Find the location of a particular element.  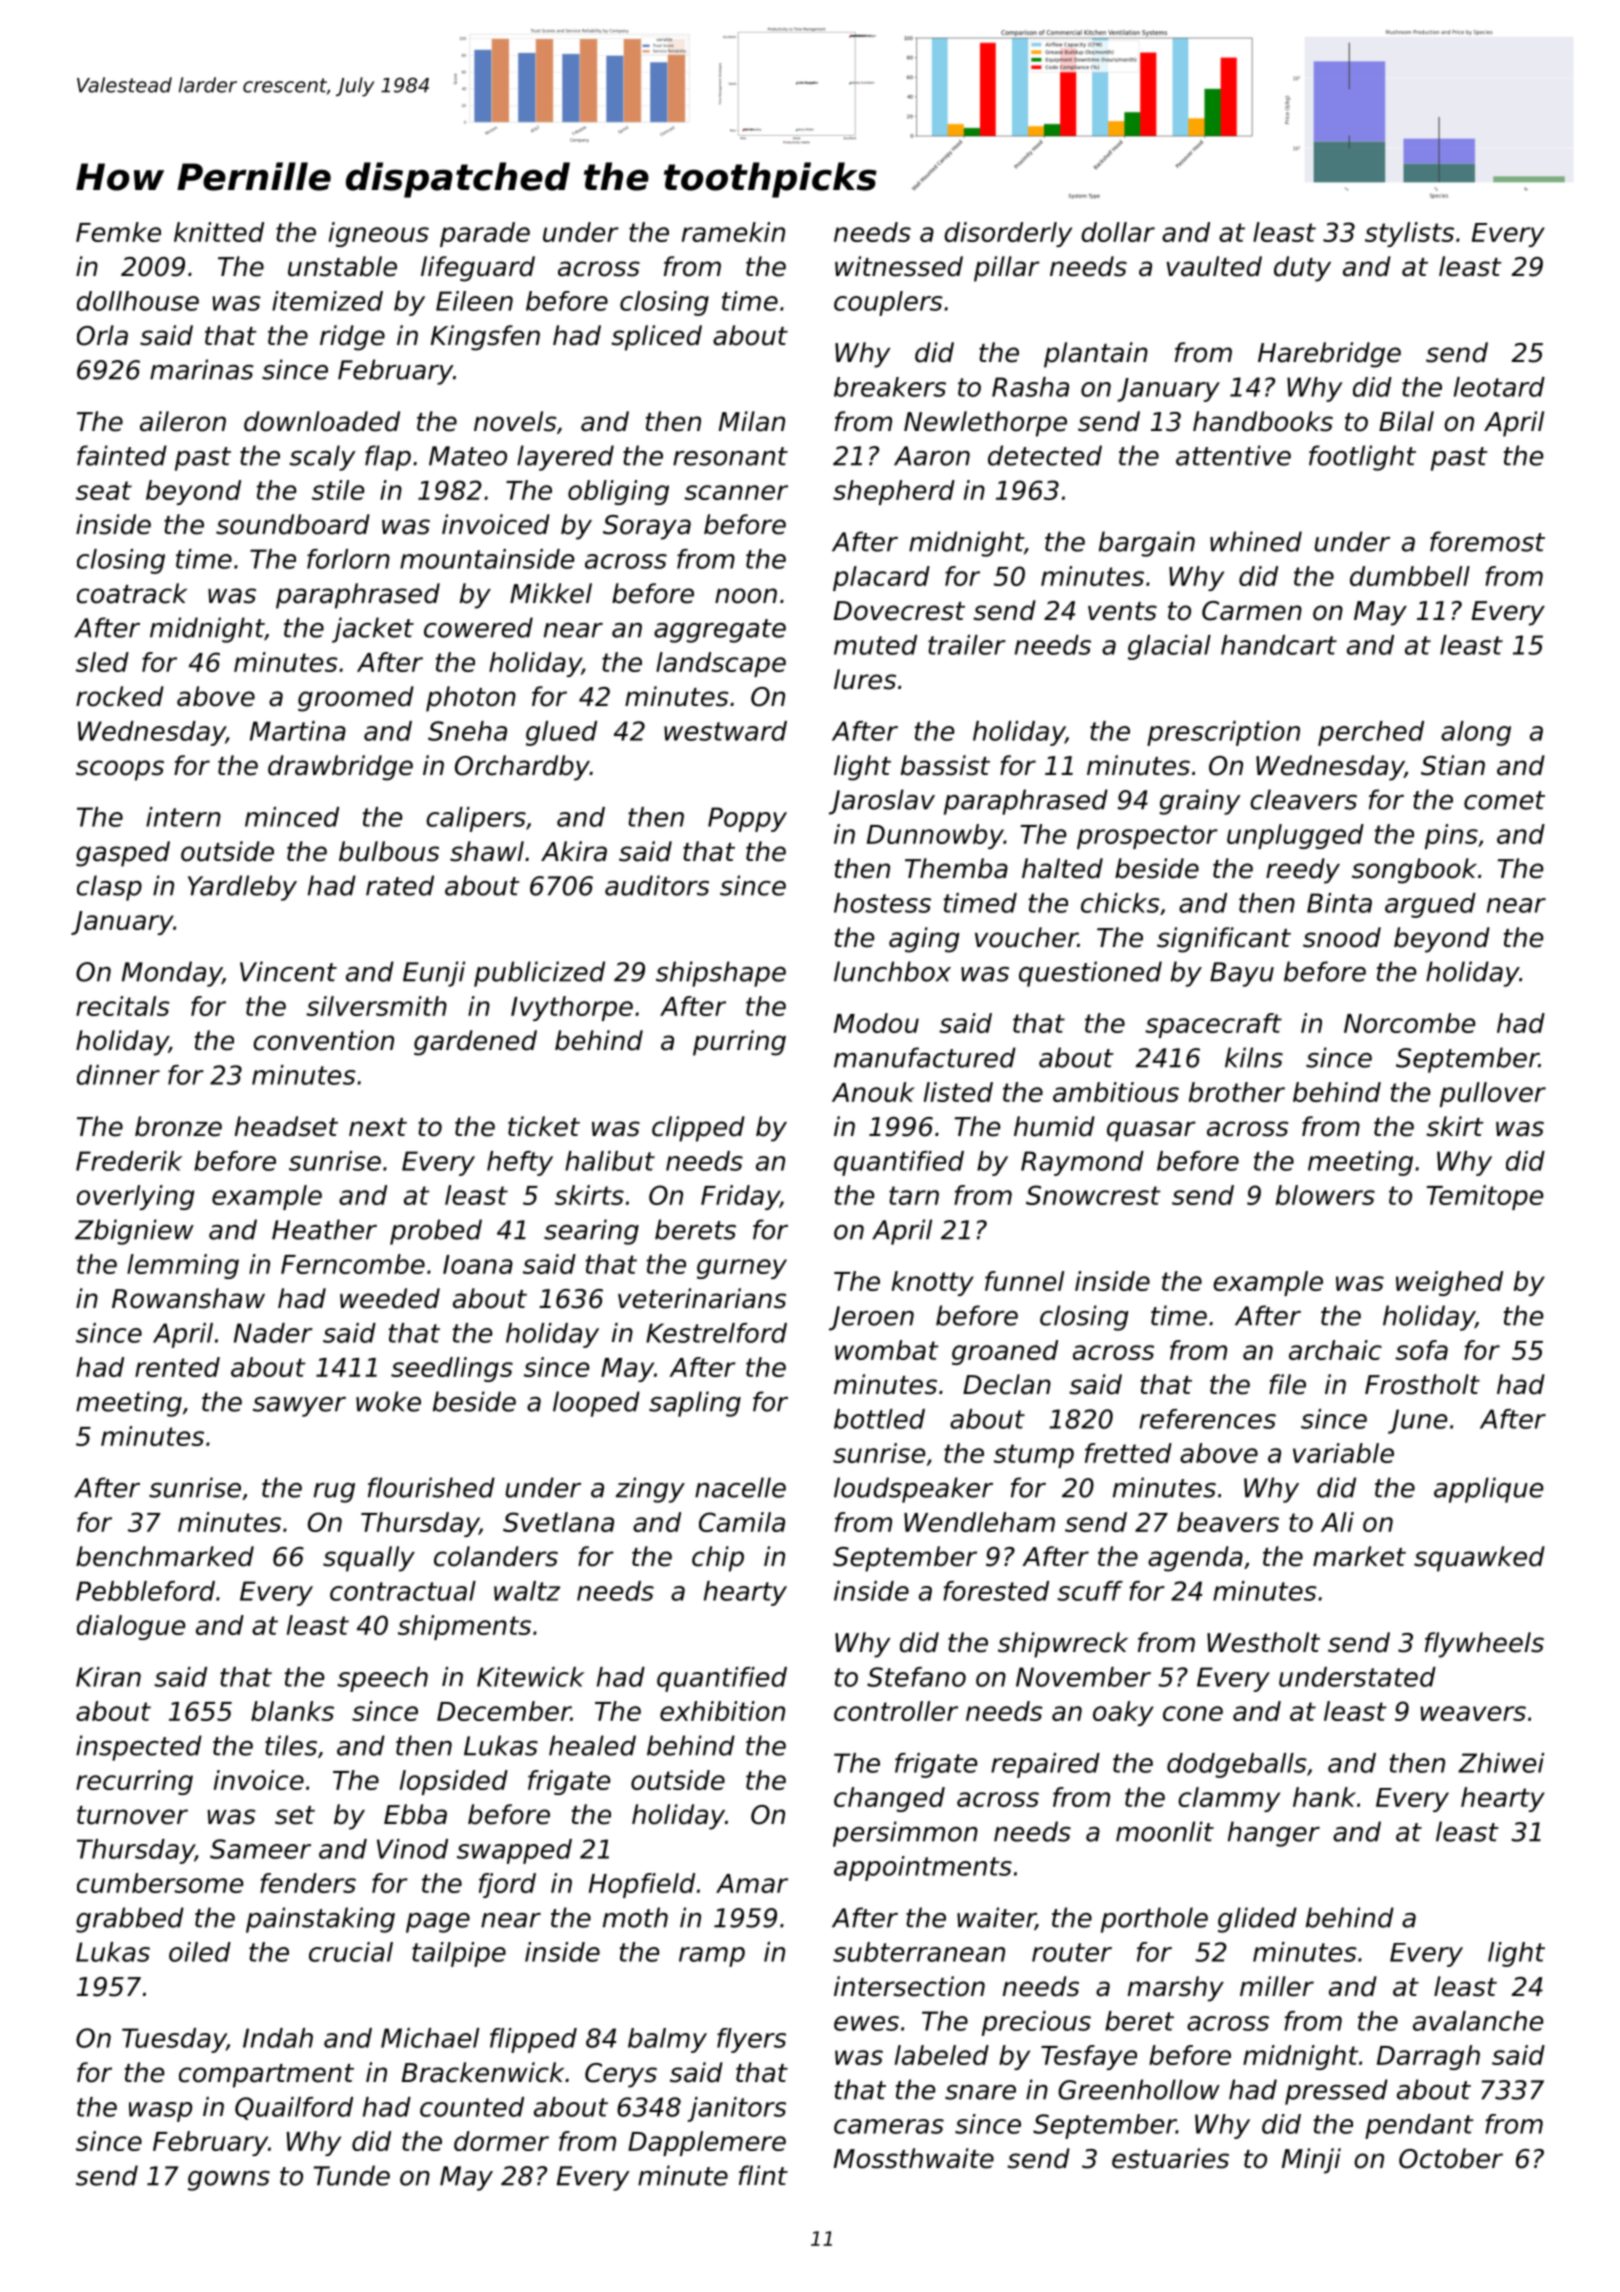

argued is located at coordinates (1430, 905).
